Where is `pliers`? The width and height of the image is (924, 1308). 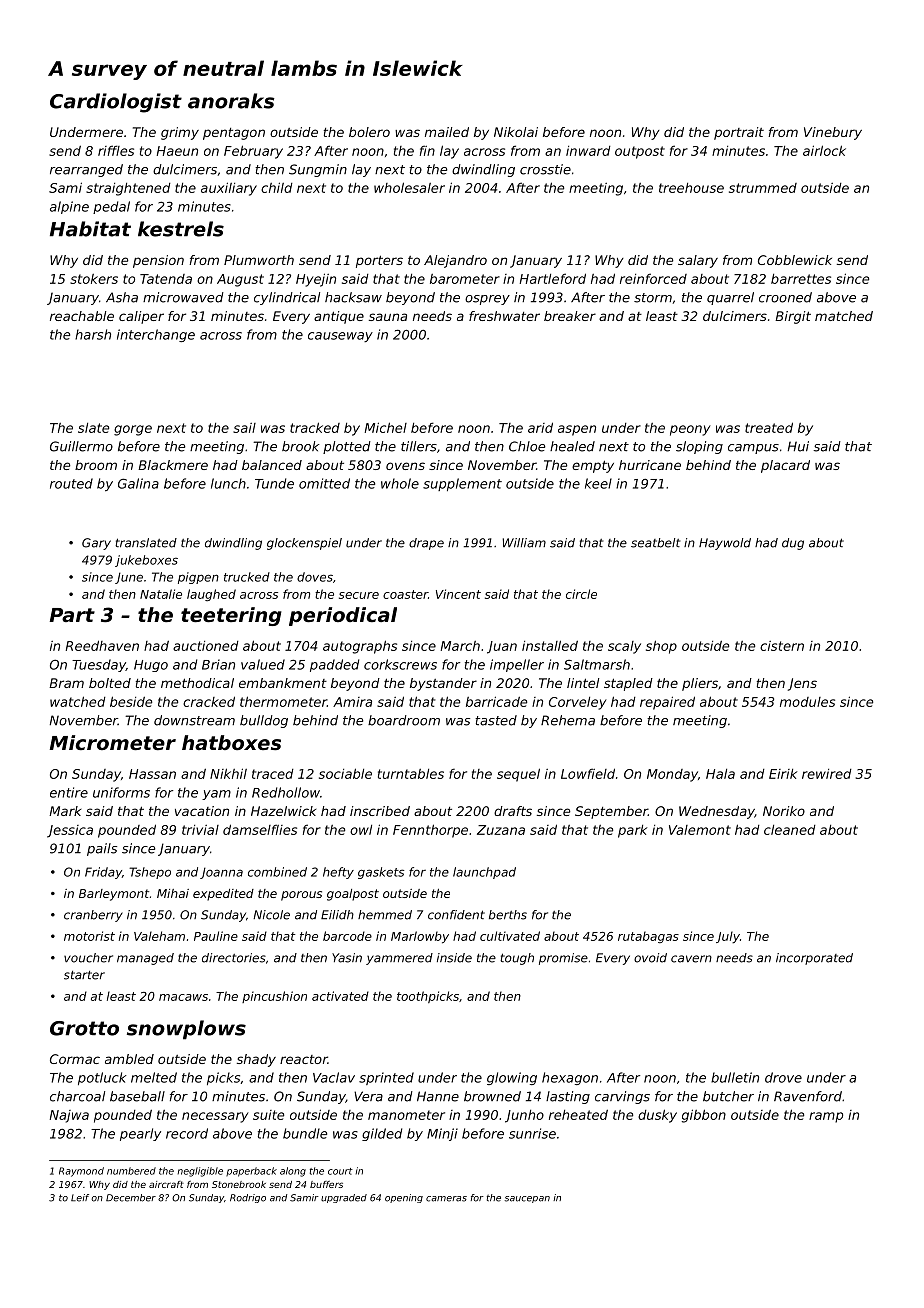
pliers is located at coordinates (700, 684).
